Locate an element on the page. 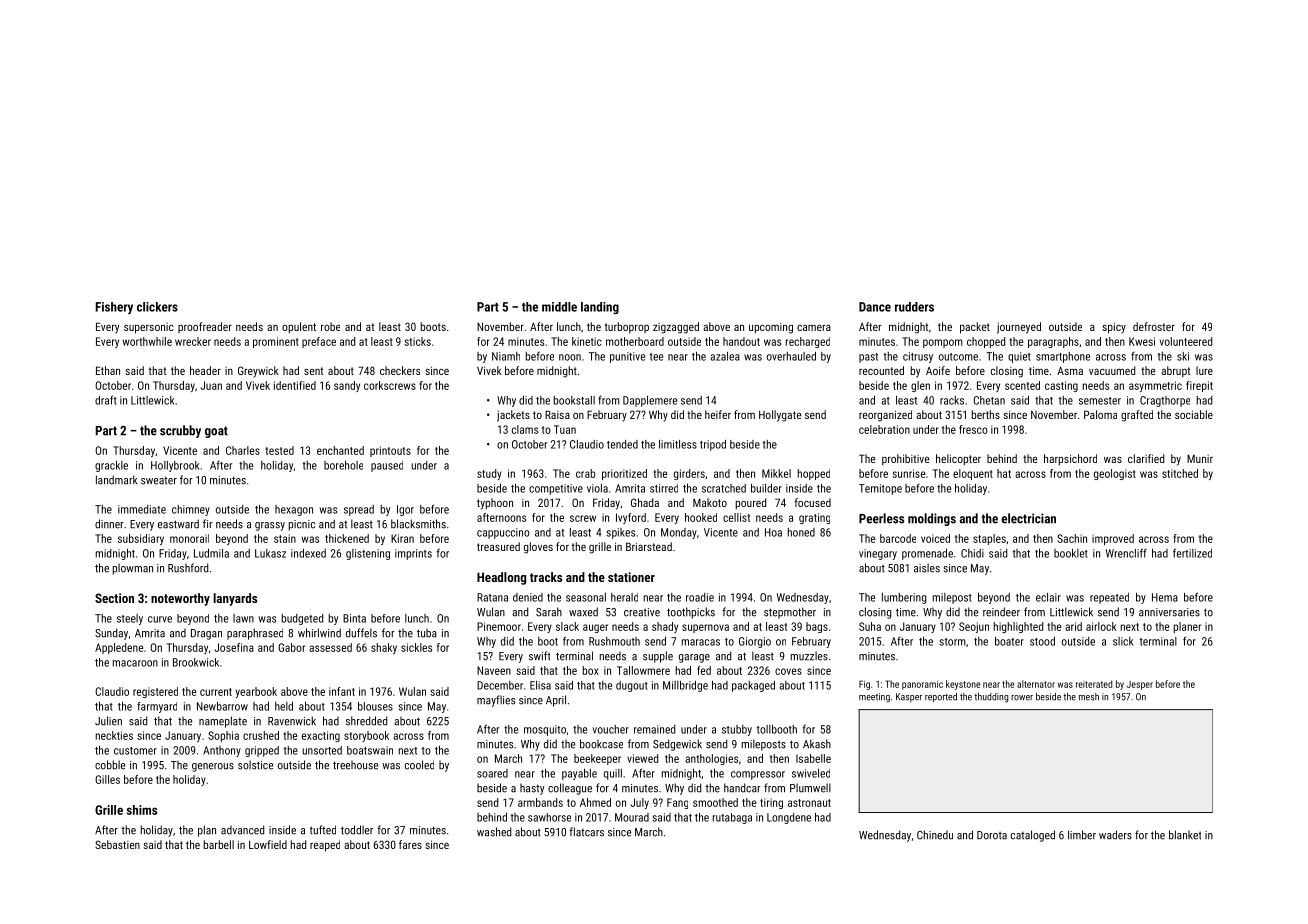 This page has width=1308, height=924. wrecker is located at coordinates (193, 341).
